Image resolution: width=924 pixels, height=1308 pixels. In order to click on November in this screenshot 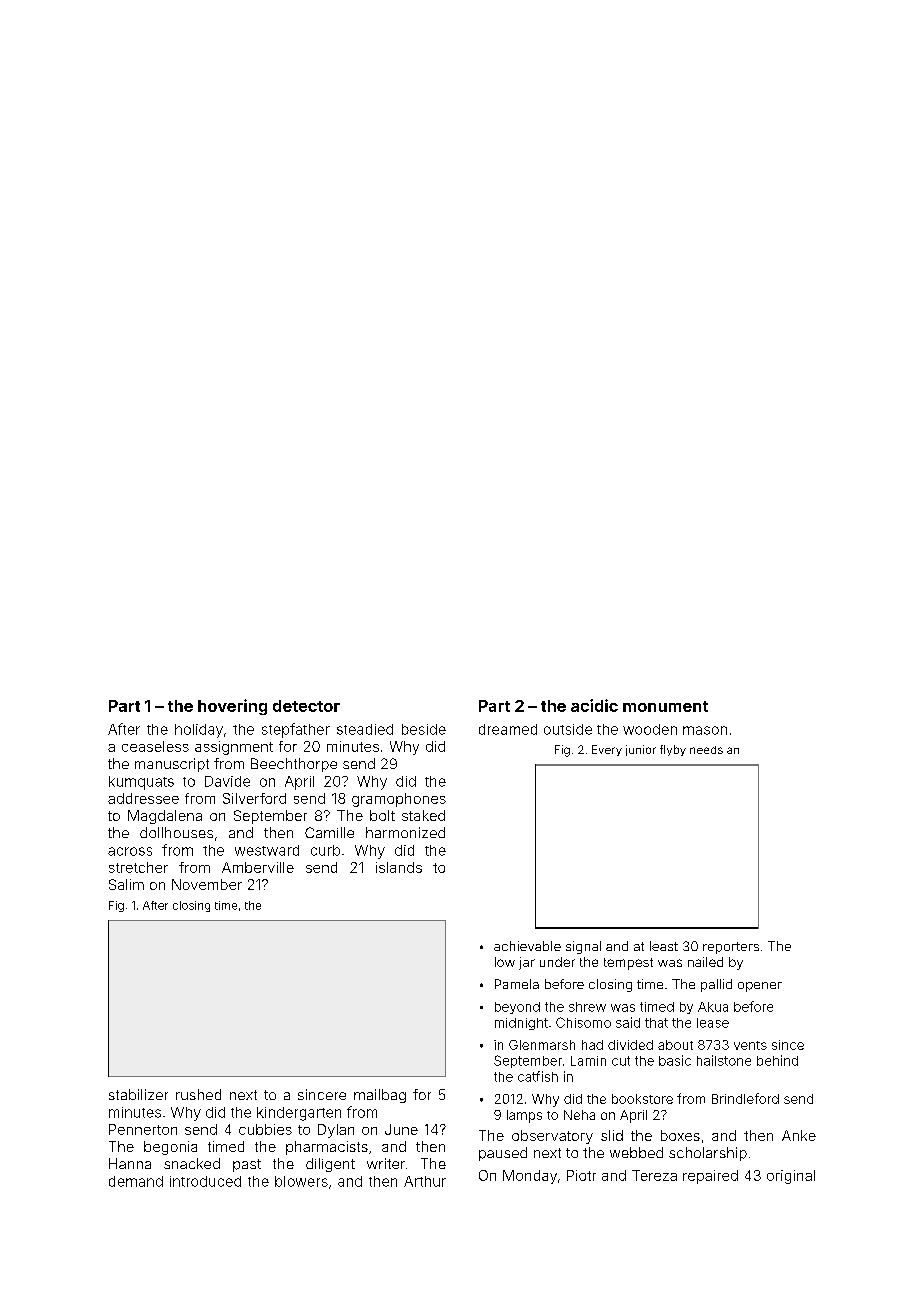, I will do `click(207, 884)`.
